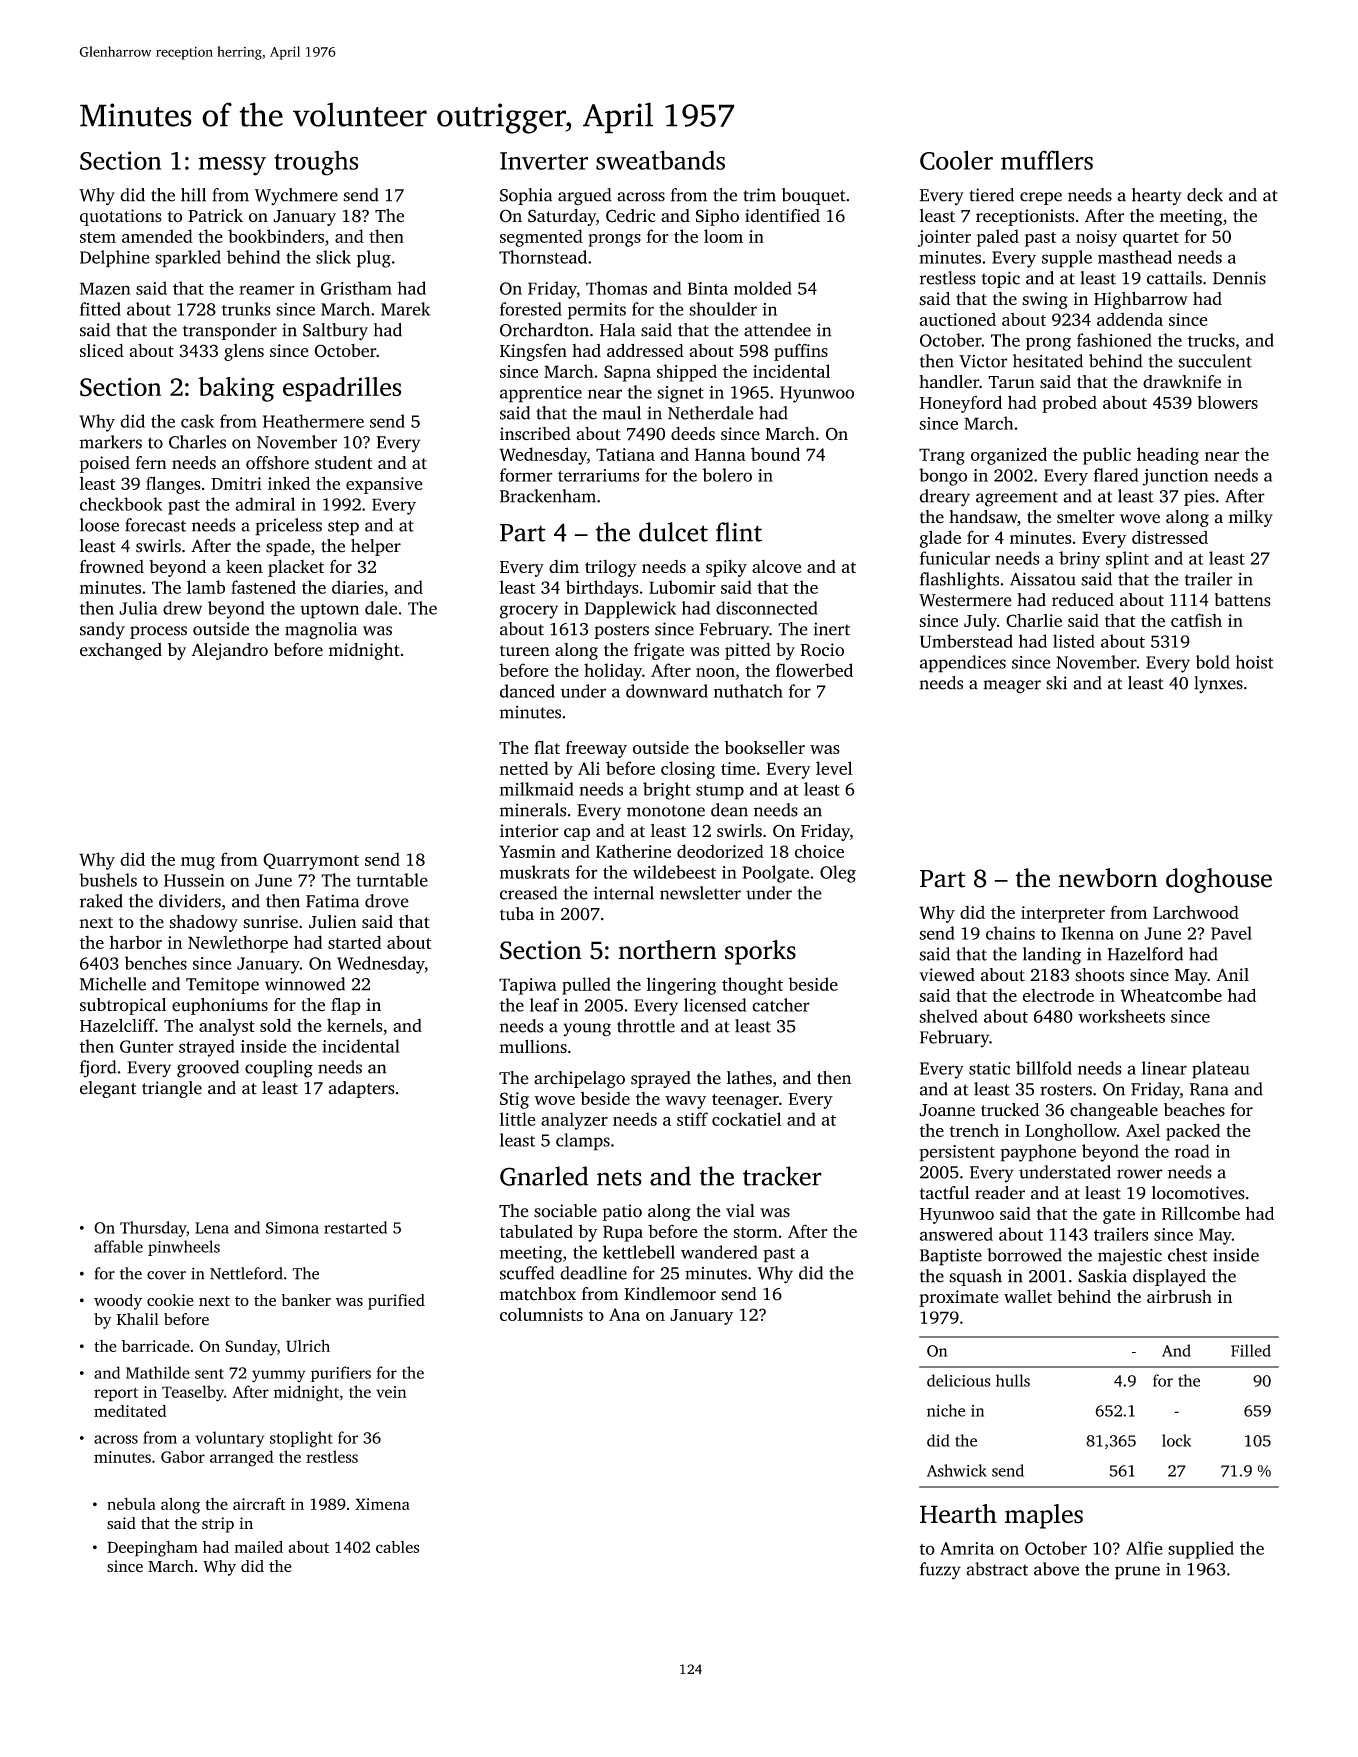 The width and height of the screenshot is (1358, 1757). What do you see at coordinates (258, 1546) in the screenshot?
I see `mailed` at bounding box center [258, 1546].
